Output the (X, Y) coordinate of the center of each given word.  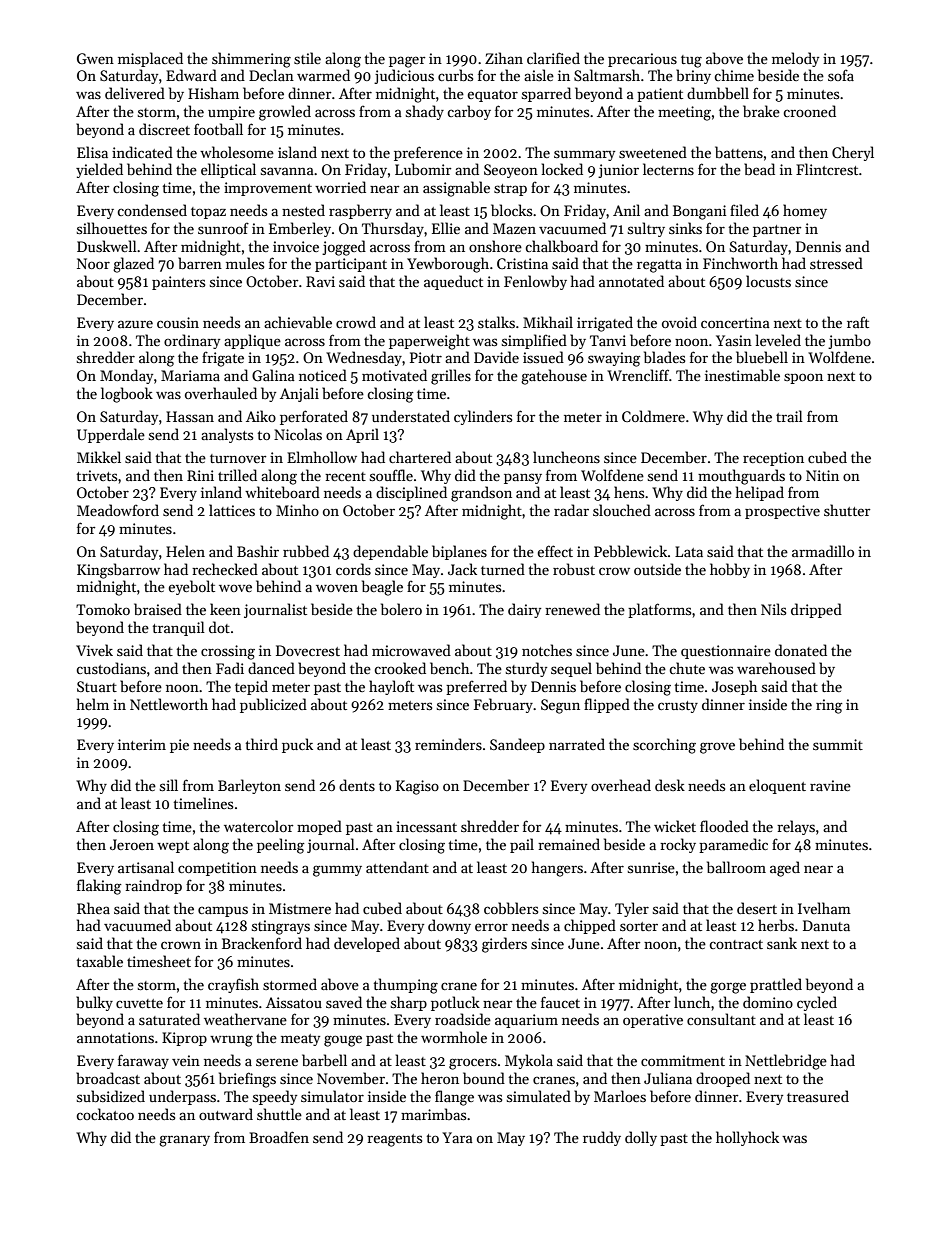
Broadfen (279, 1137)
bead (759, 169)
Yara (457, 1137)
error (491, 927)
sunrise (651, 867)
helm (93, 704)
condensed (152, 210)
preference (428, 153)
